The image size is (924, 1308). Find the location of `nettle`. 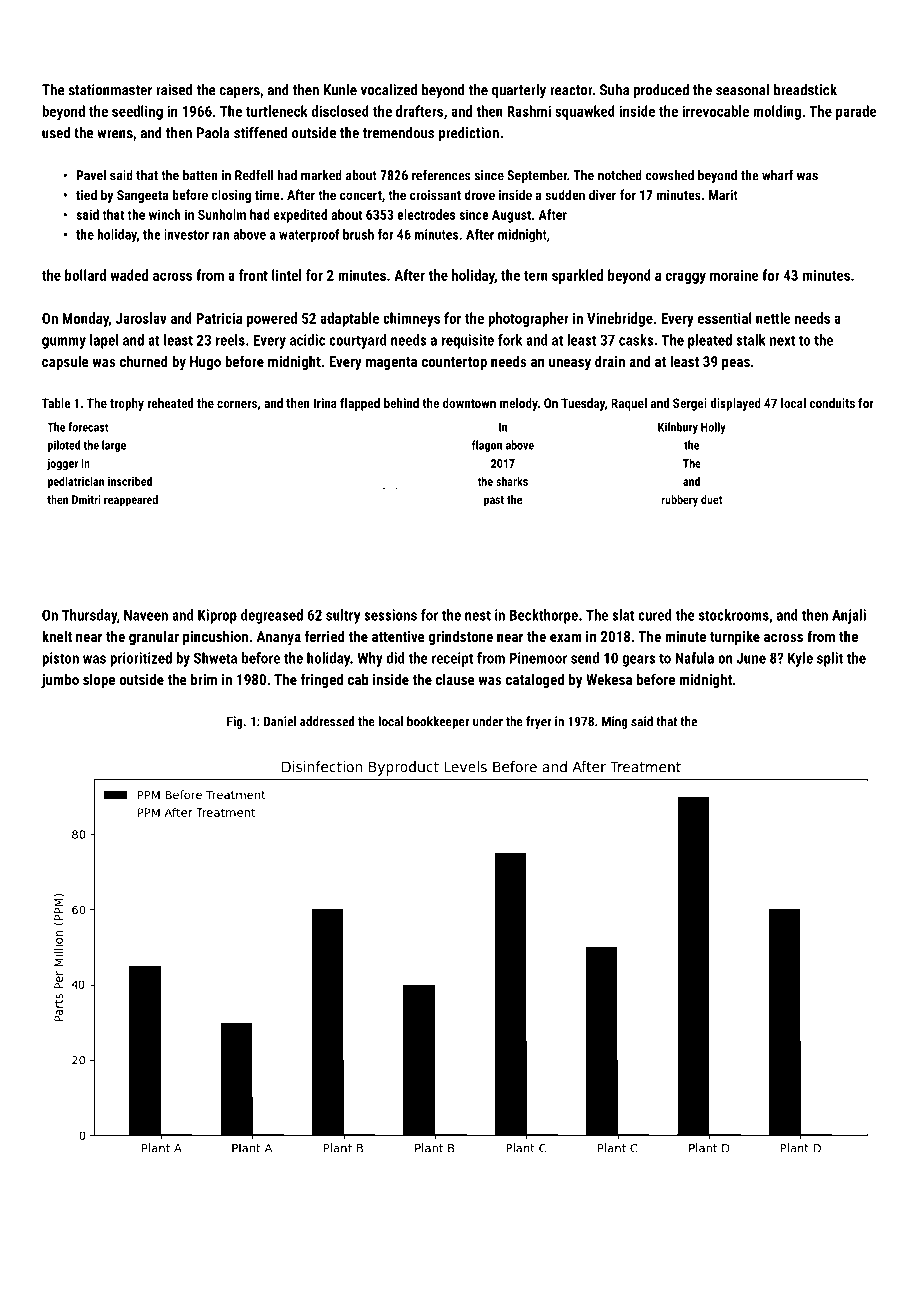

nettle is located at coordinates (773, 318).
